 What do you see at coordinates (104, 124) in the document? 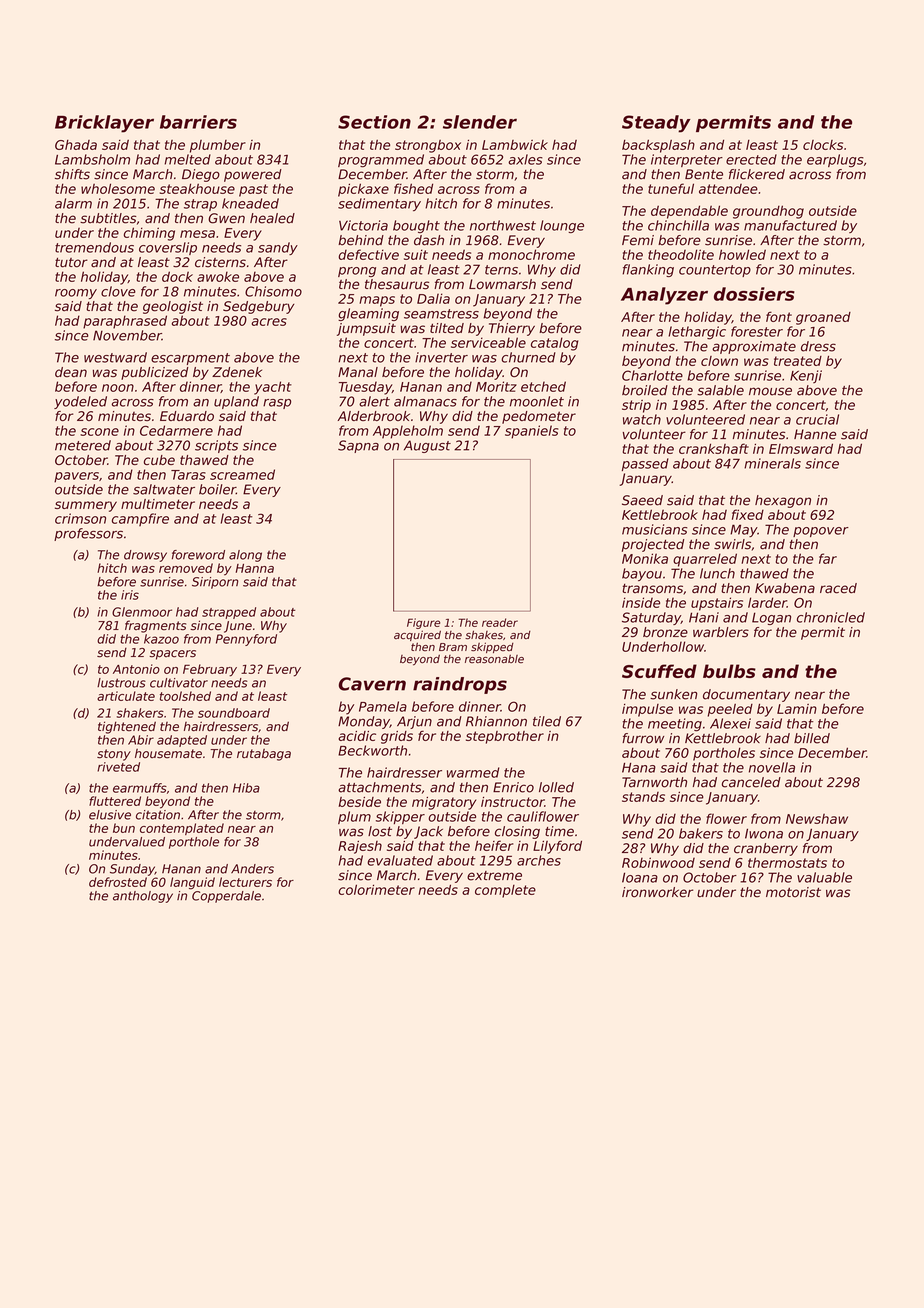
I see `Bricklayer` at bounding box center [104, 124].
